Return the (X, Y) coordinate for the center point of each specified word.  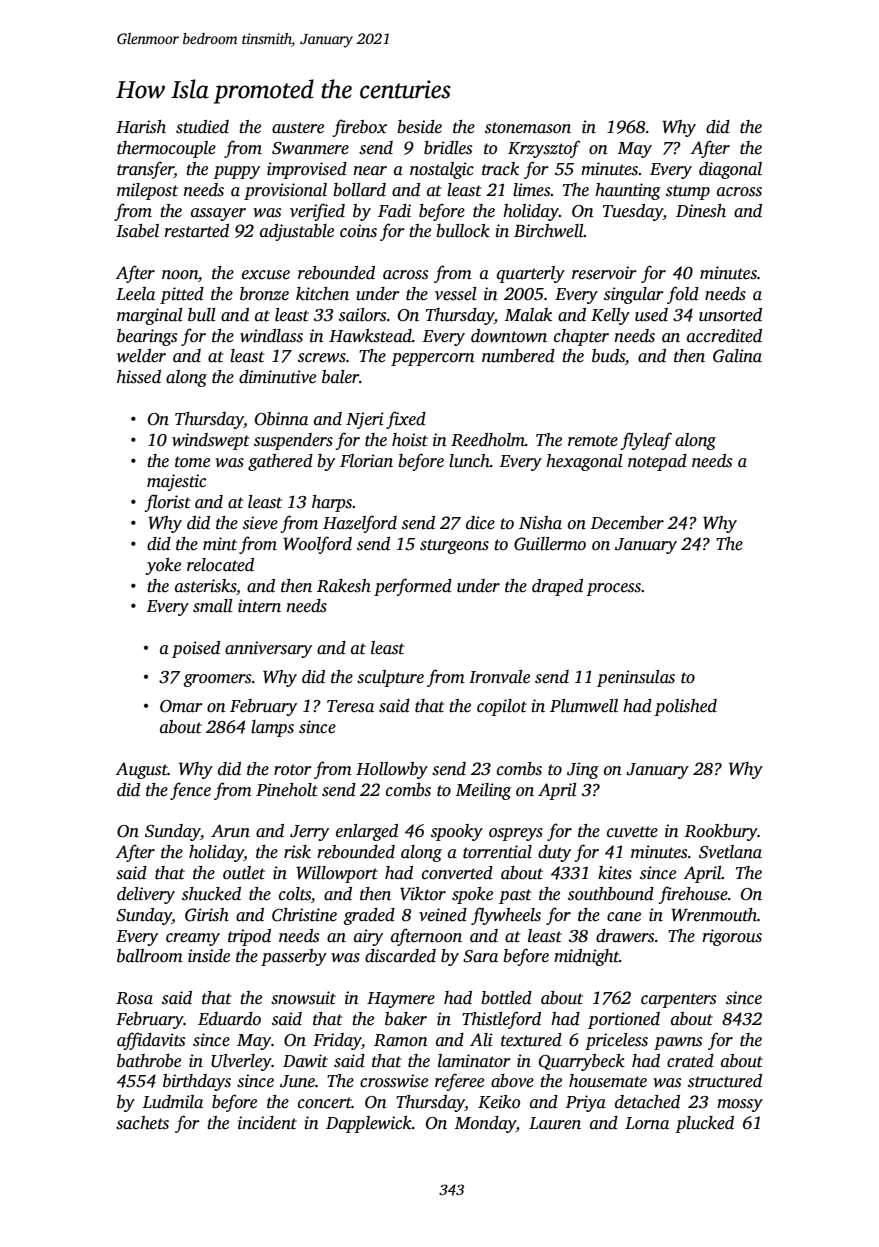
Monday (485, 1124)
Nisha (540, 523)
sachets (142, 1123)
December (627, 523)
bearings (147, 337)
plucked (704, 1124)
